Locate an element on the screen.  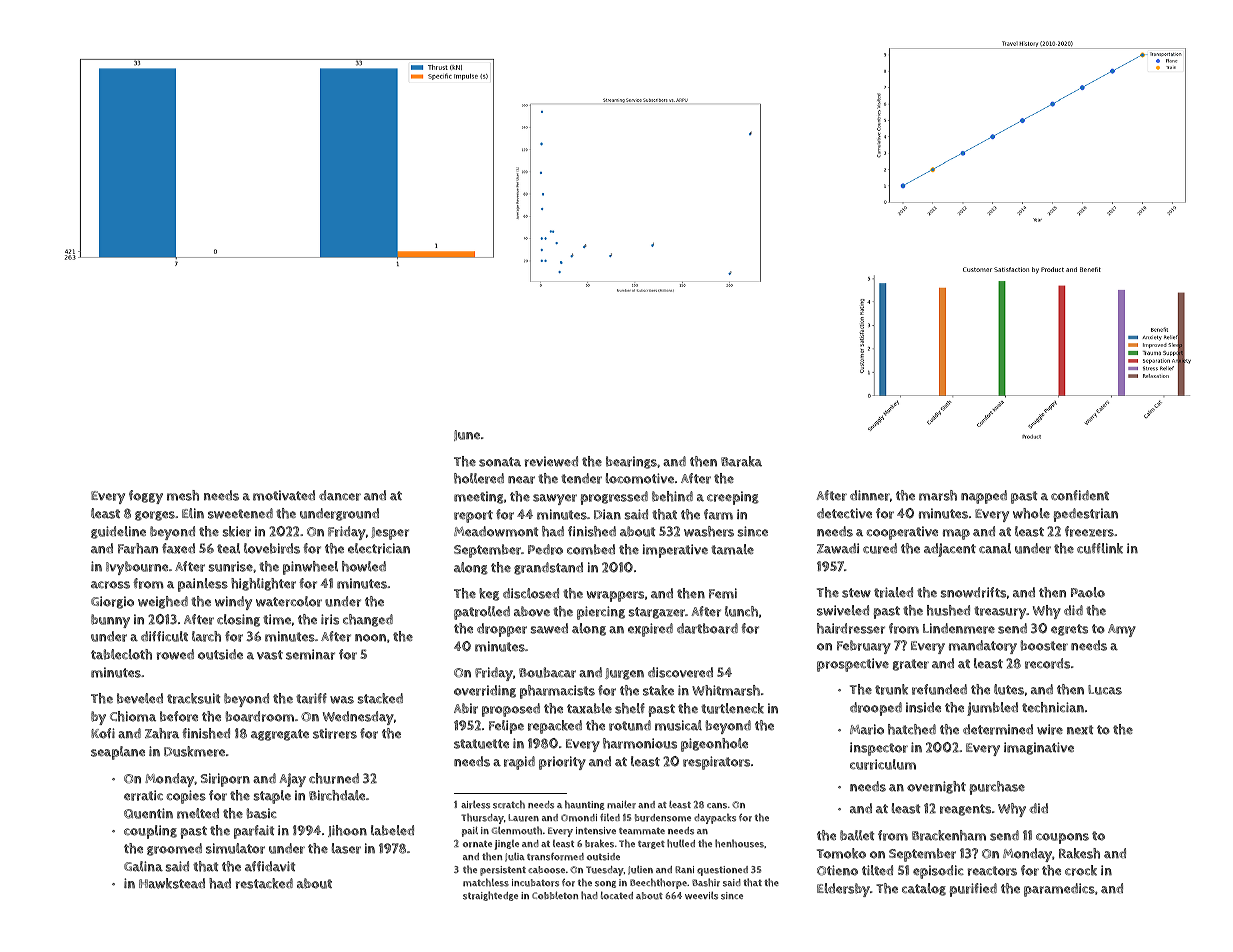
Femi is located at coordinates (723, 593).
